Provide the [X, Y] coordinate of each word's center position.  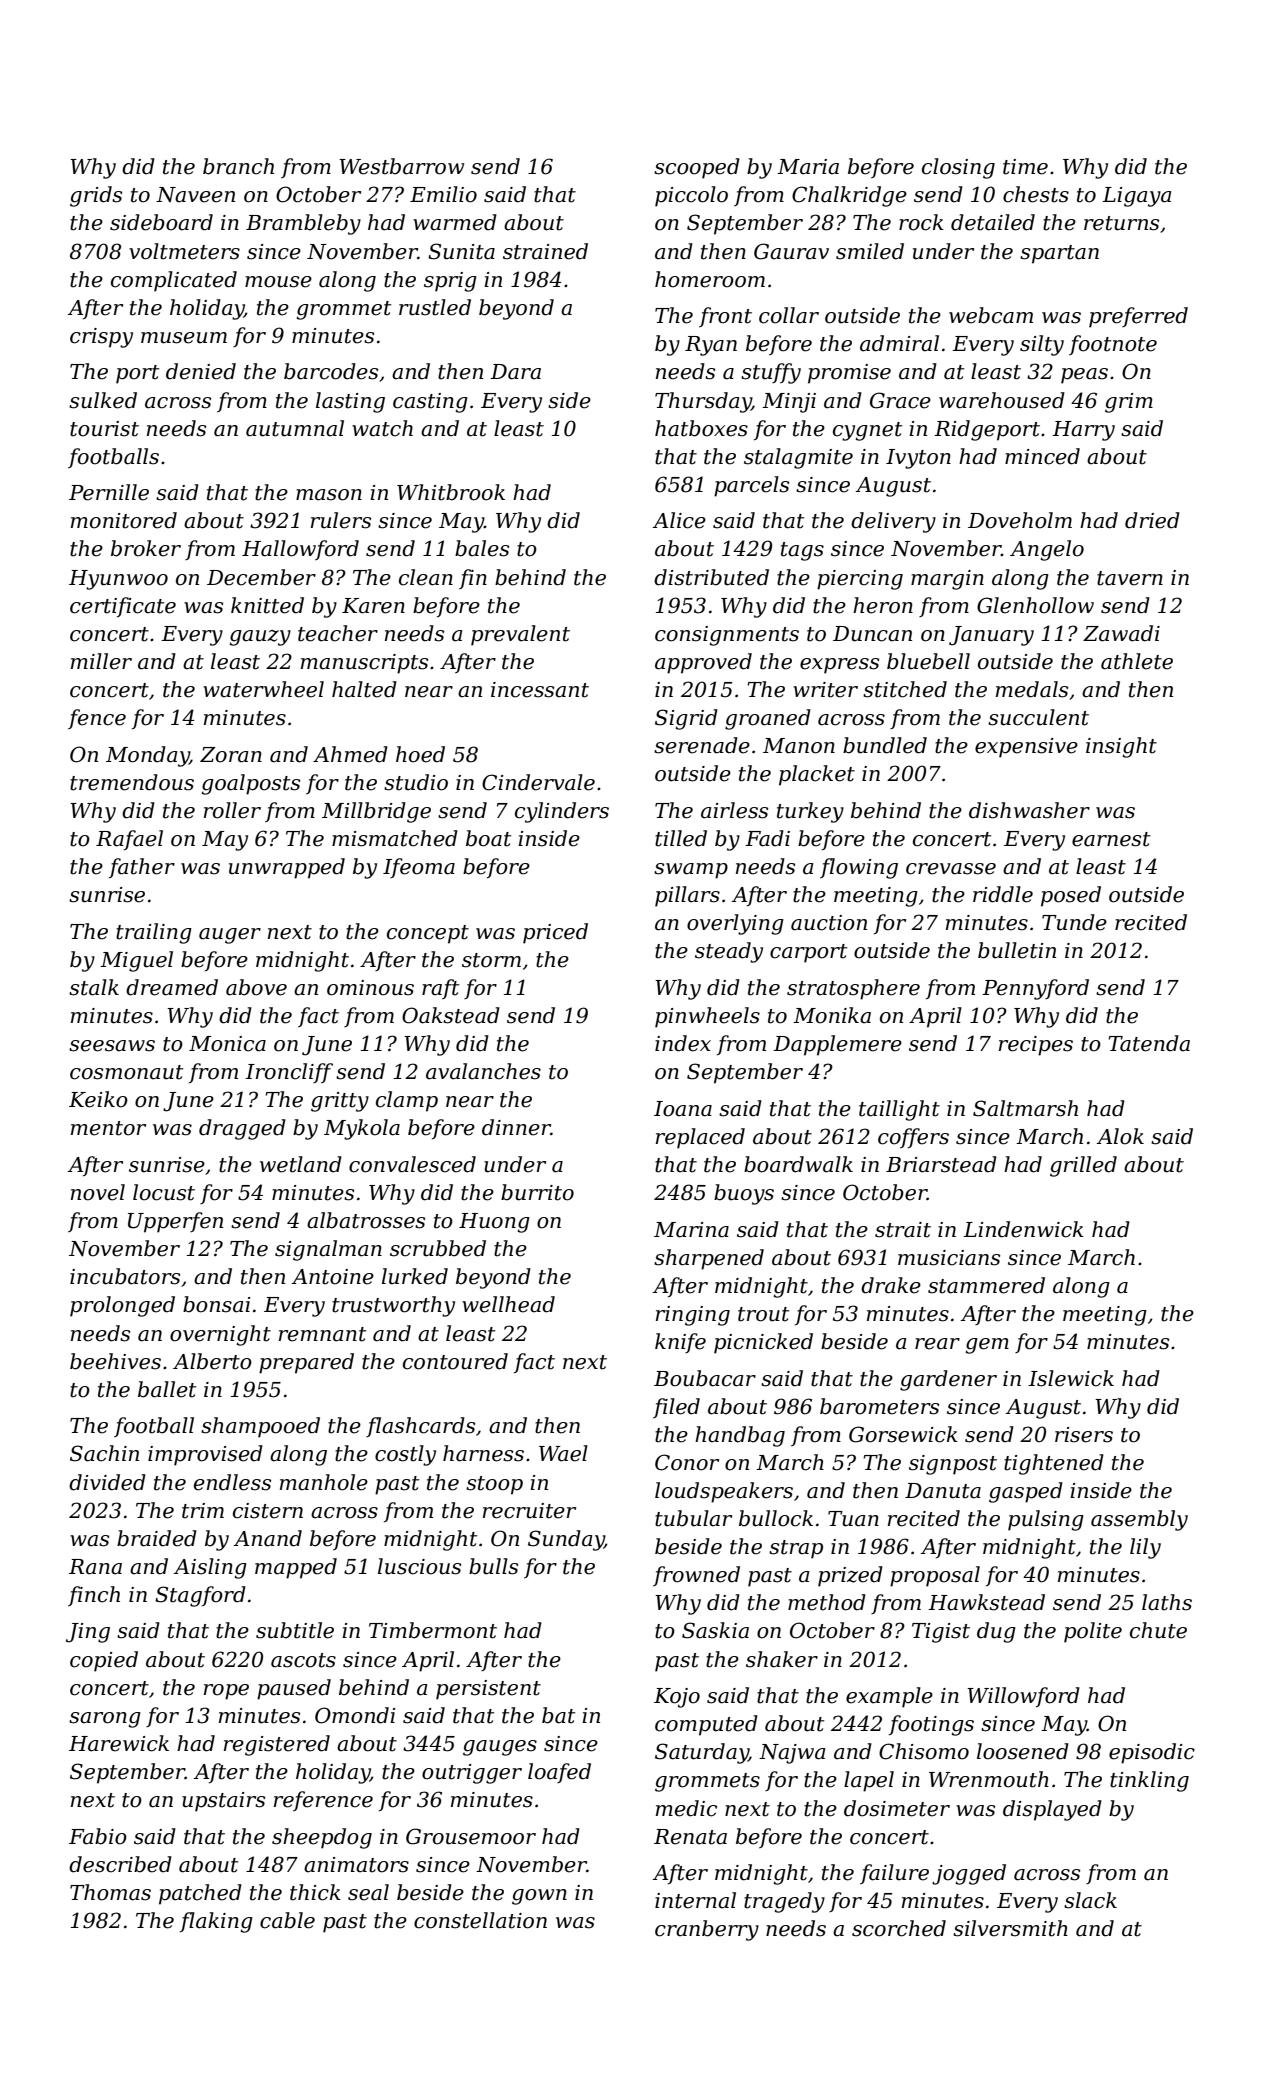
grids [96, 196]
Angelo [1047, 550]
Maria [808, 167]
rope [226, 1692]
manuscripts [364, 664]
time [1025, 167]
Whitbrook [451, 492]
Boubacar [705, 1378]
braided [157, 1538]
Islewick [1071, 1378]
